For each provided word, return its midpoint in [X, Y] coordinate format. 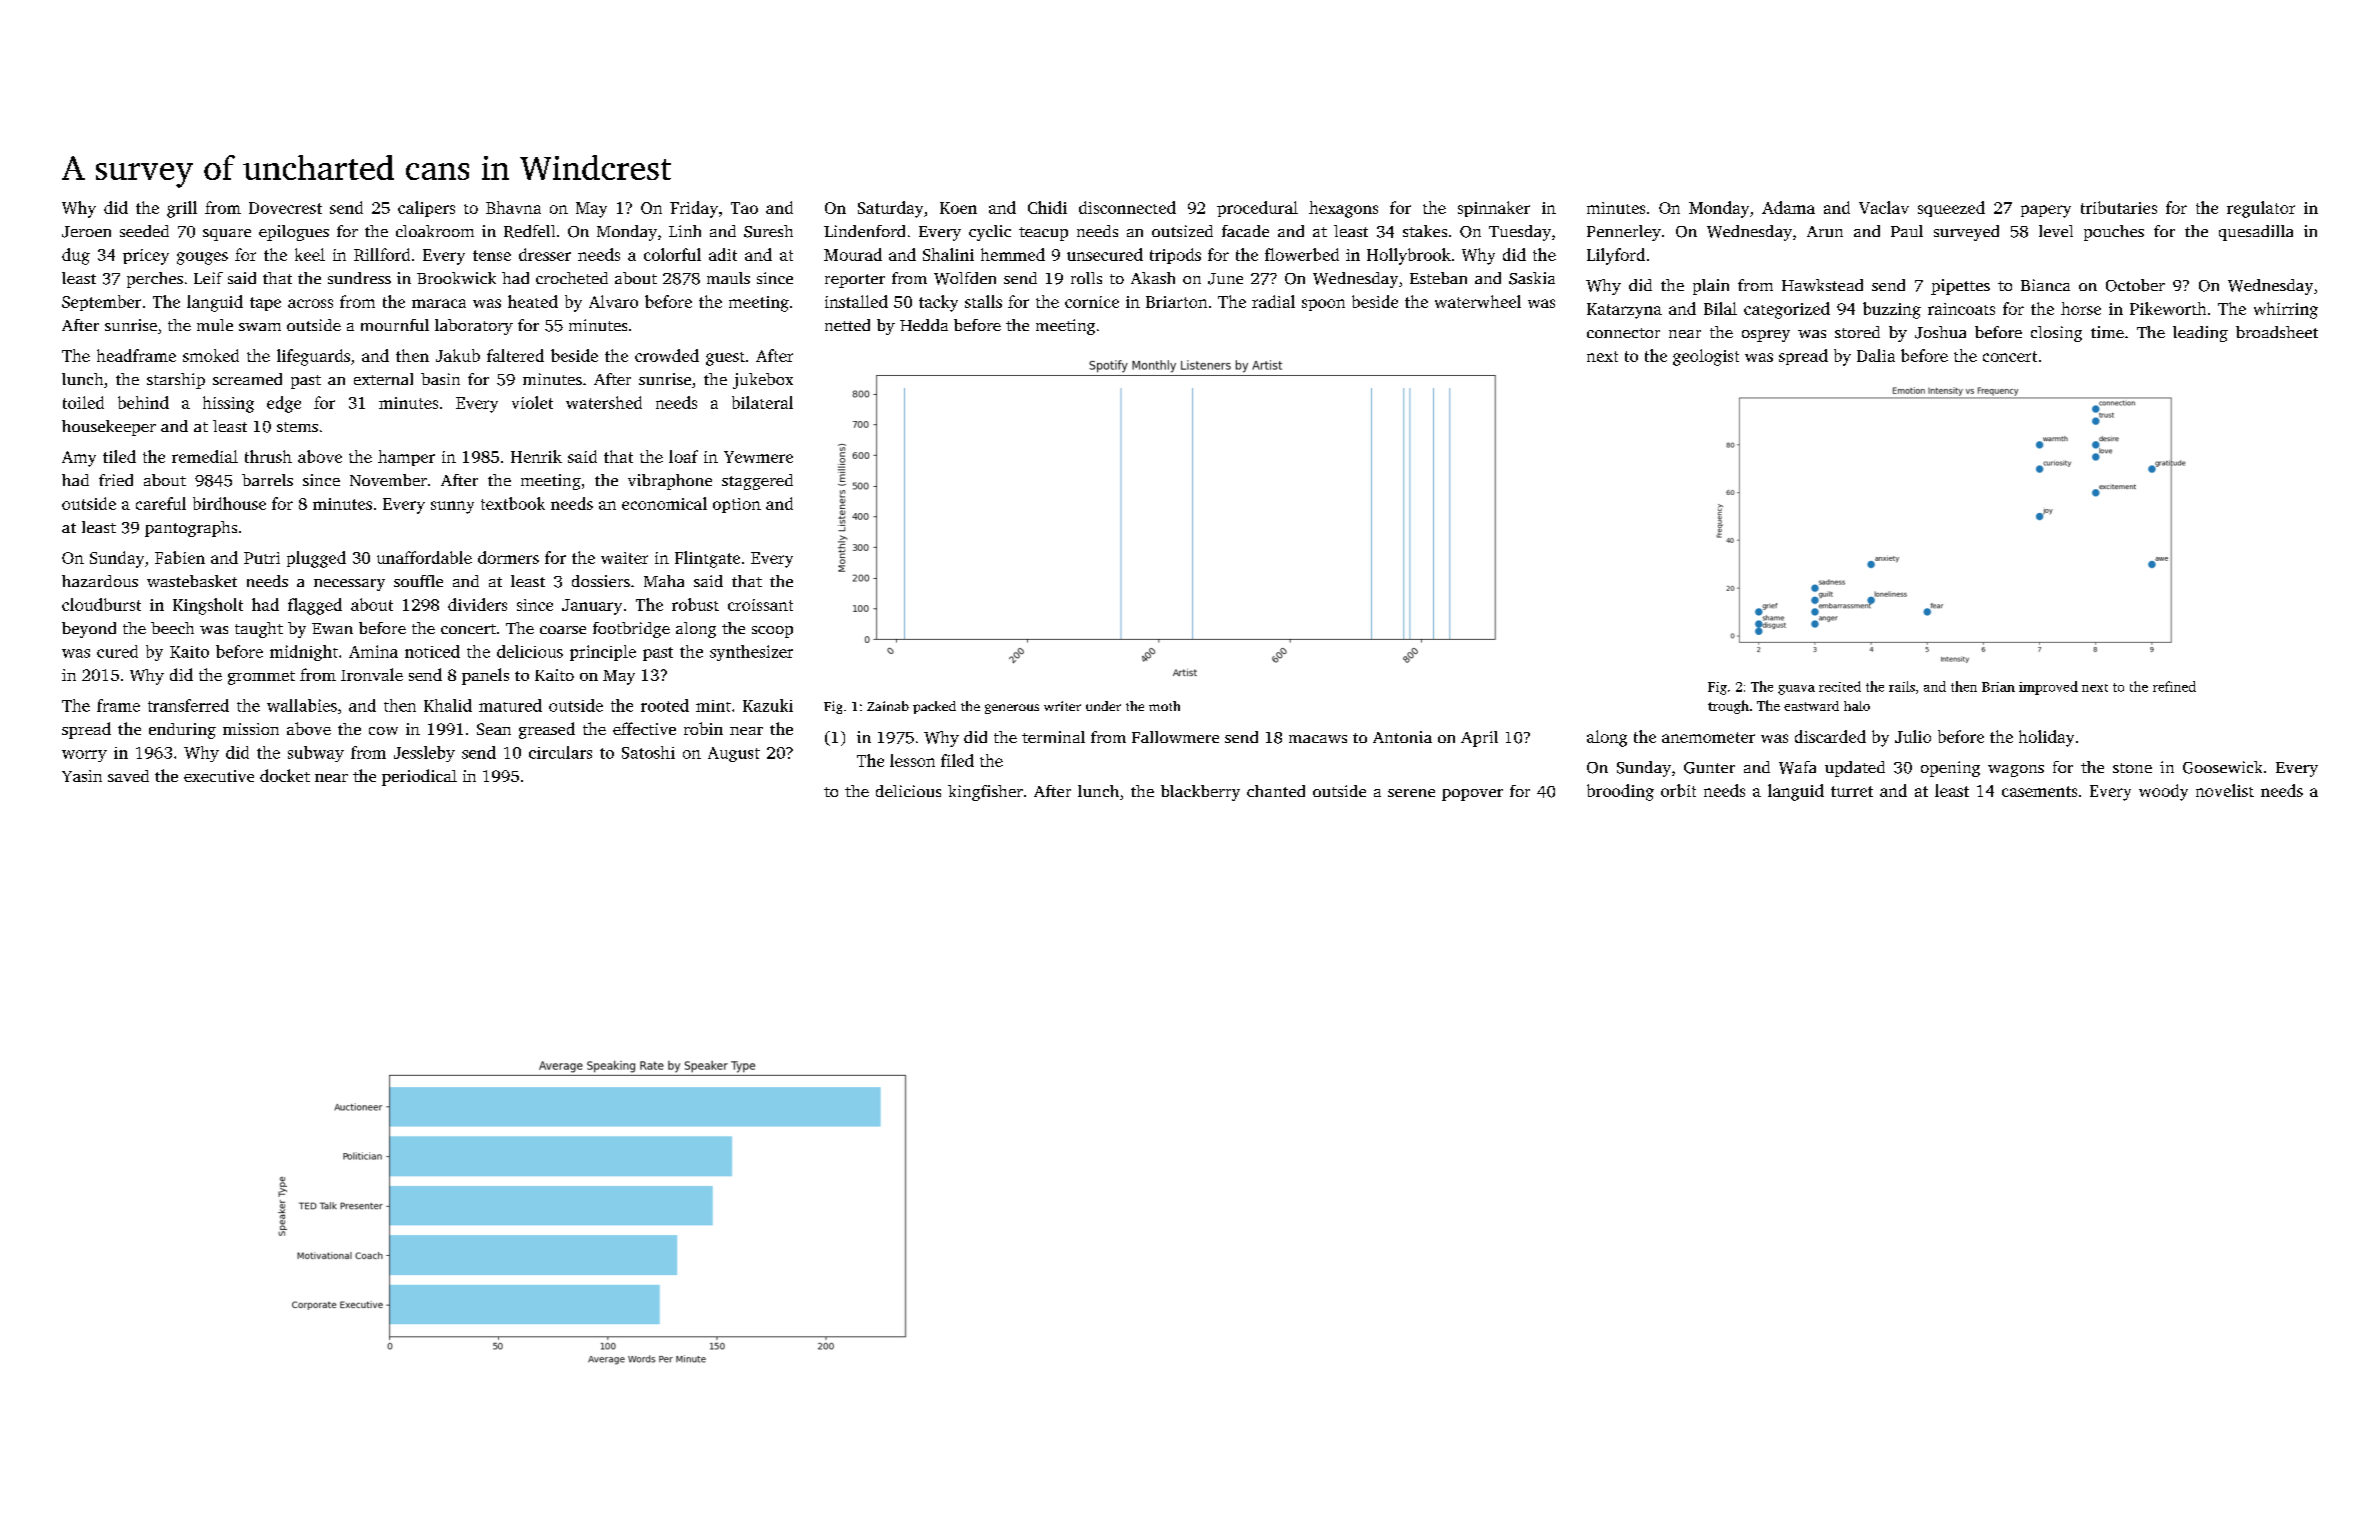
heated [533, 301]
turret [1852, 791]
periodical [419, 777]
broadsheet [2277, 332]
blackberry [1200, 793]
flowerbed [1302, 254]
